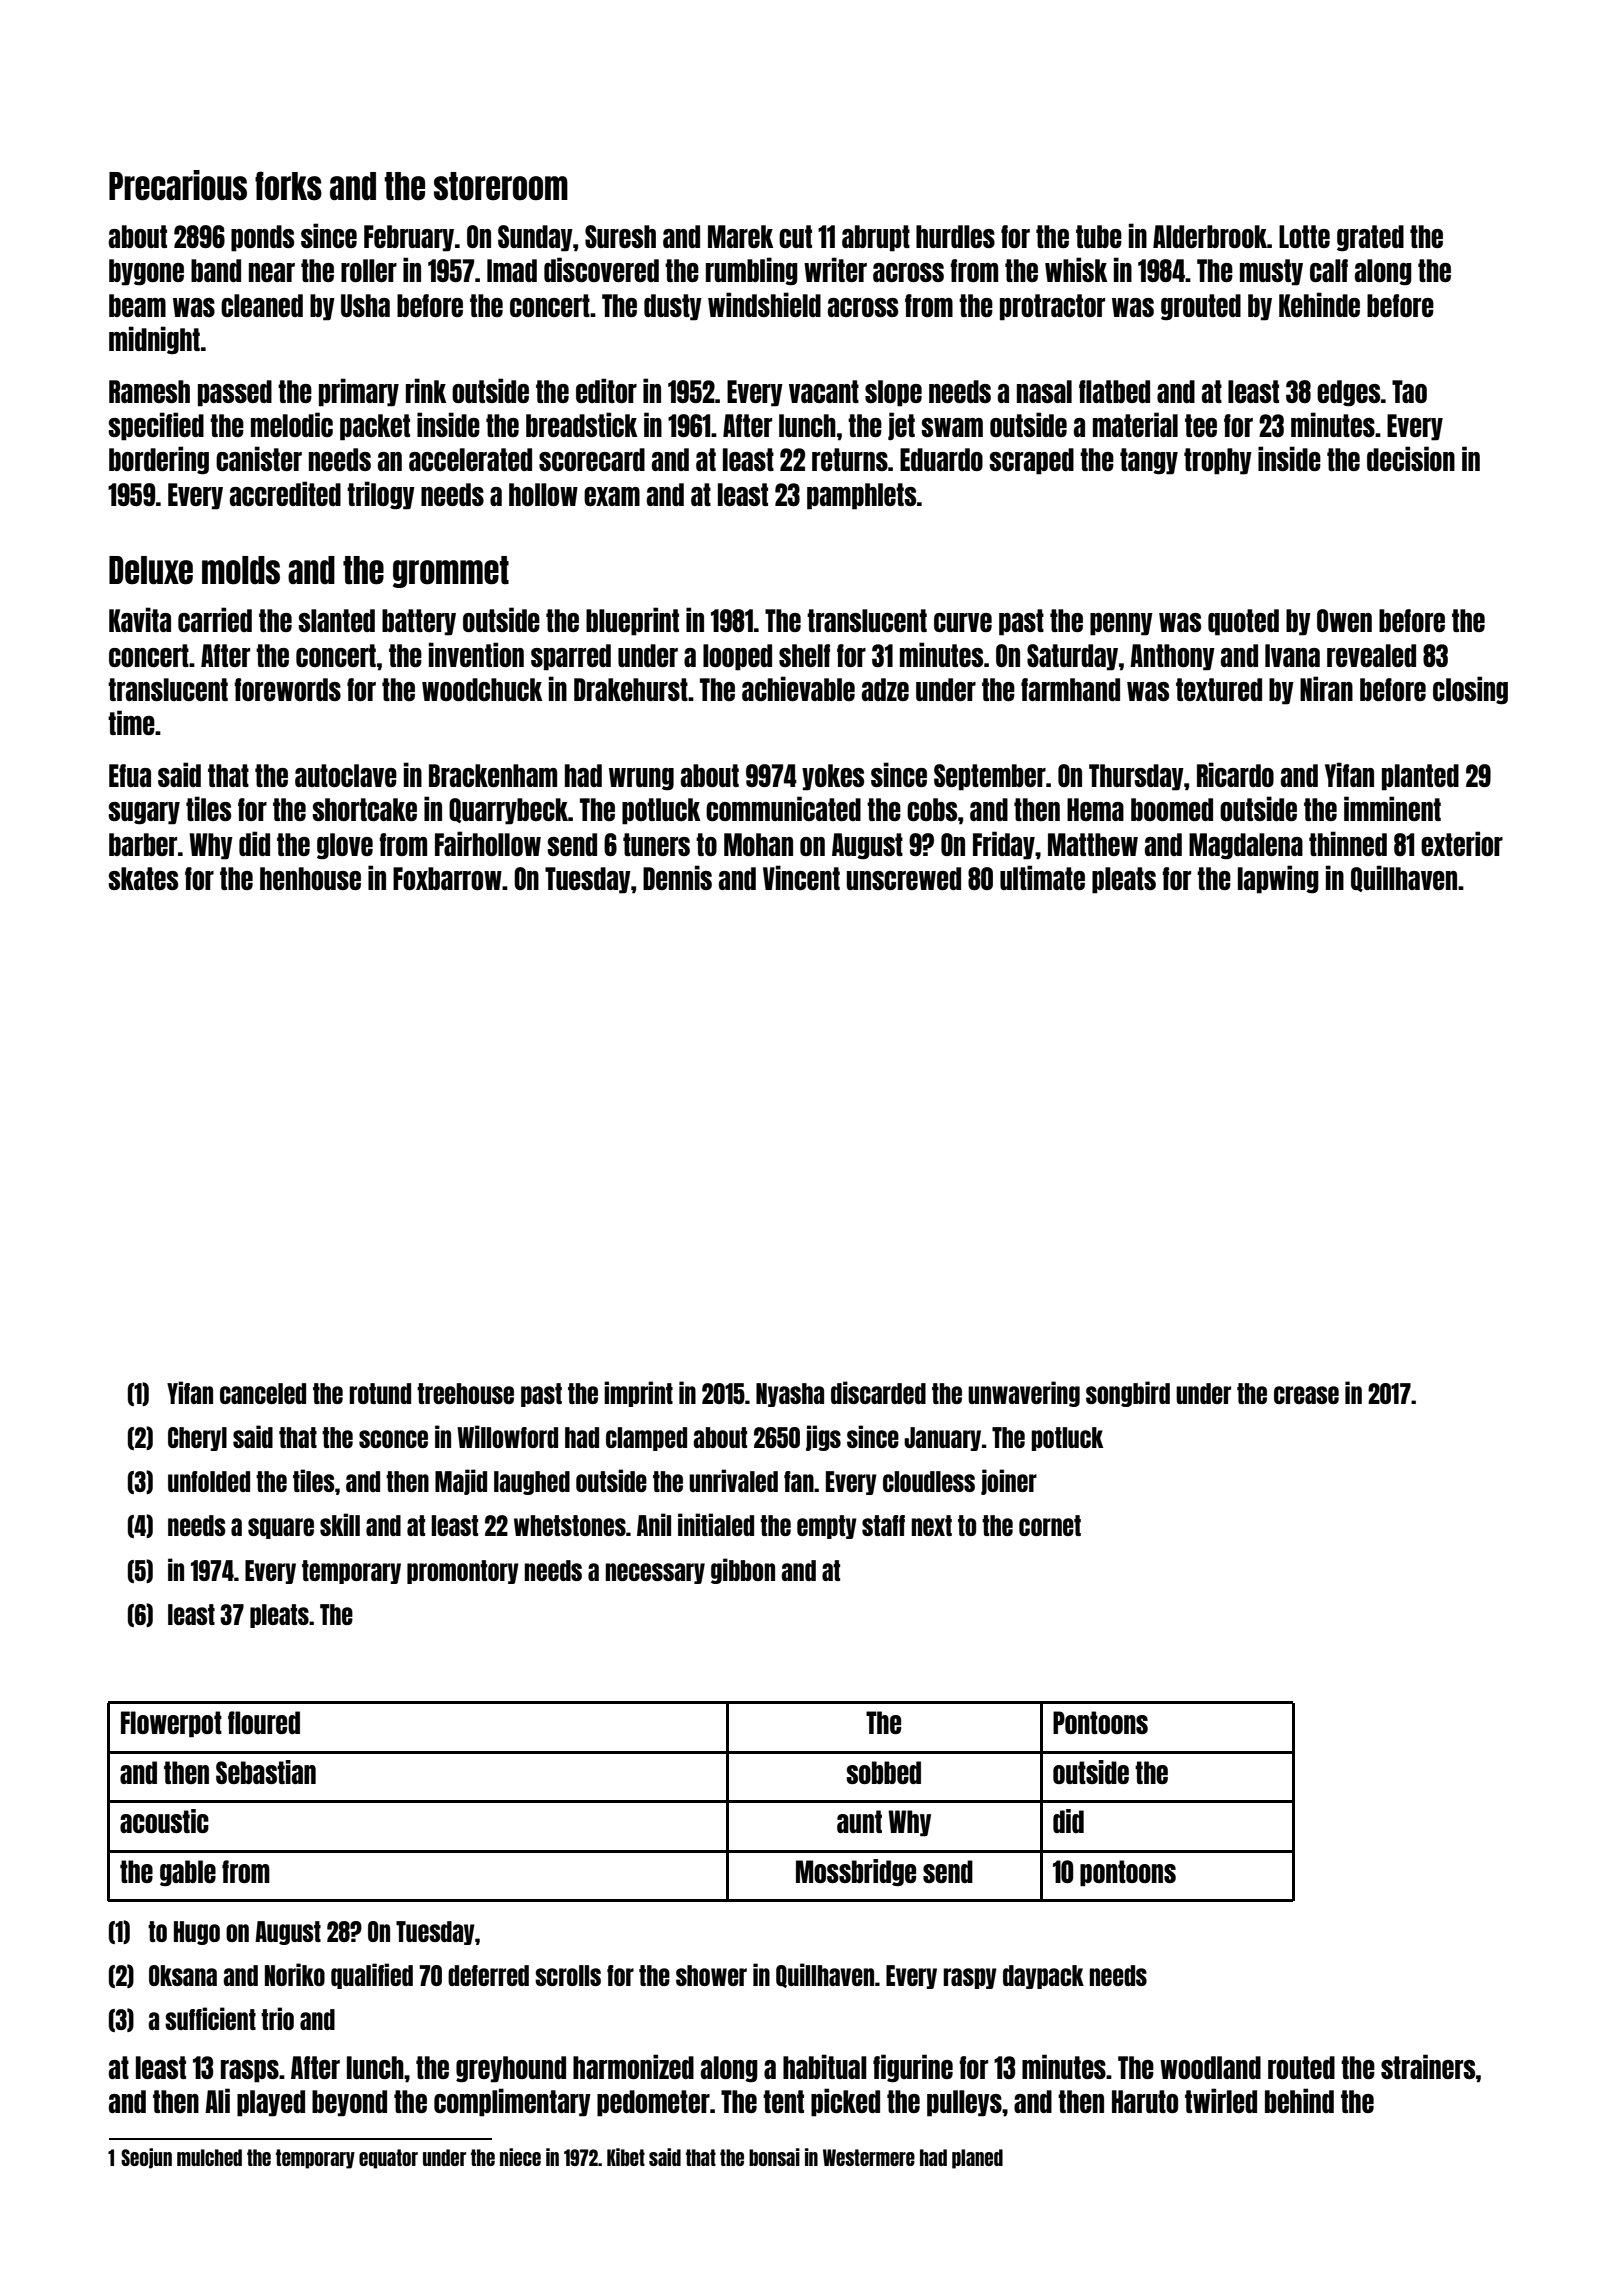 This screenshot has width=1620, height=2292. I want to click on cornet, so click(1050, 1525).
